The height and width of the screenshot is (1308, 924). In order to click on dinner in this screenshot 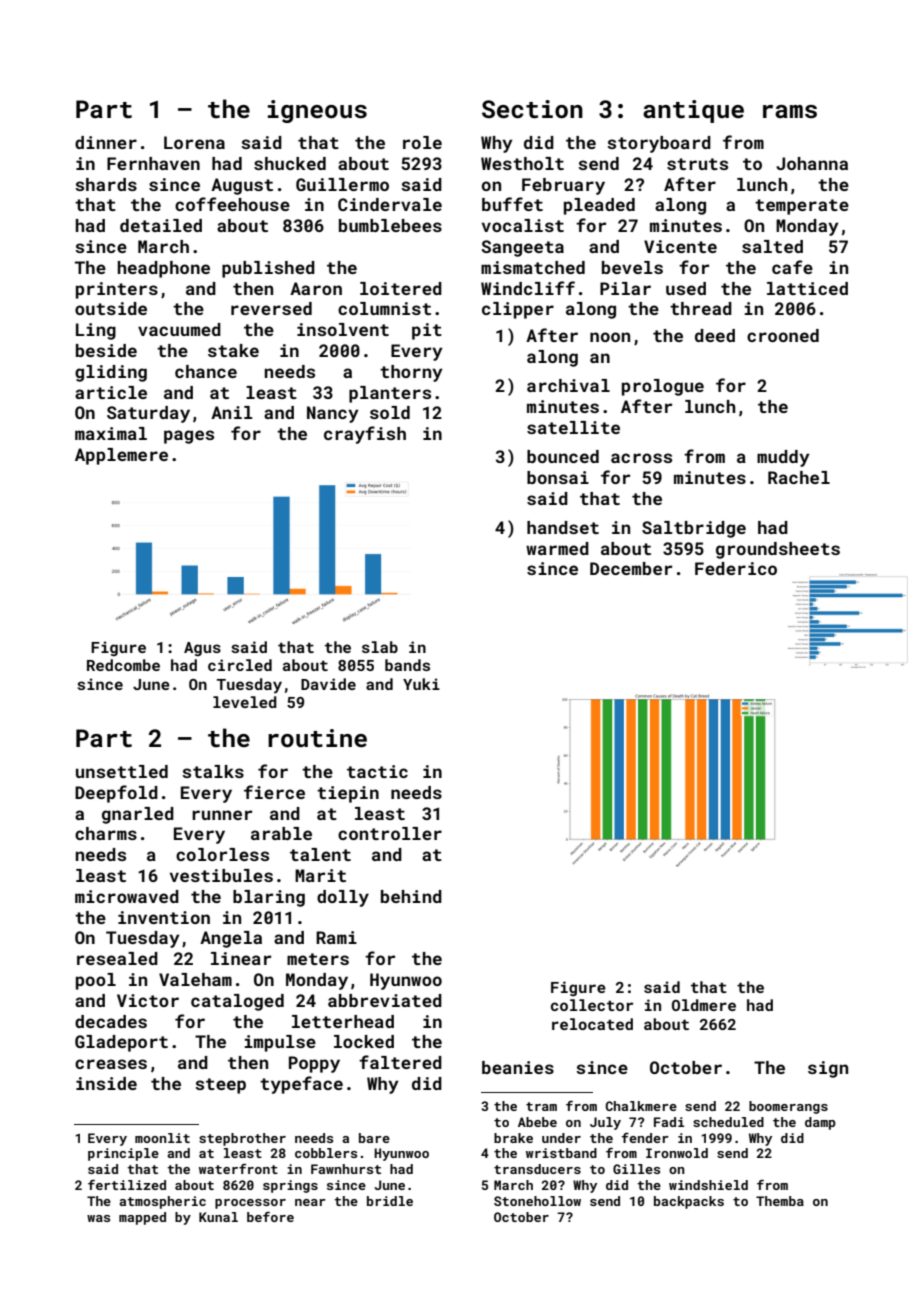, I will do `click(106, 142)`.
